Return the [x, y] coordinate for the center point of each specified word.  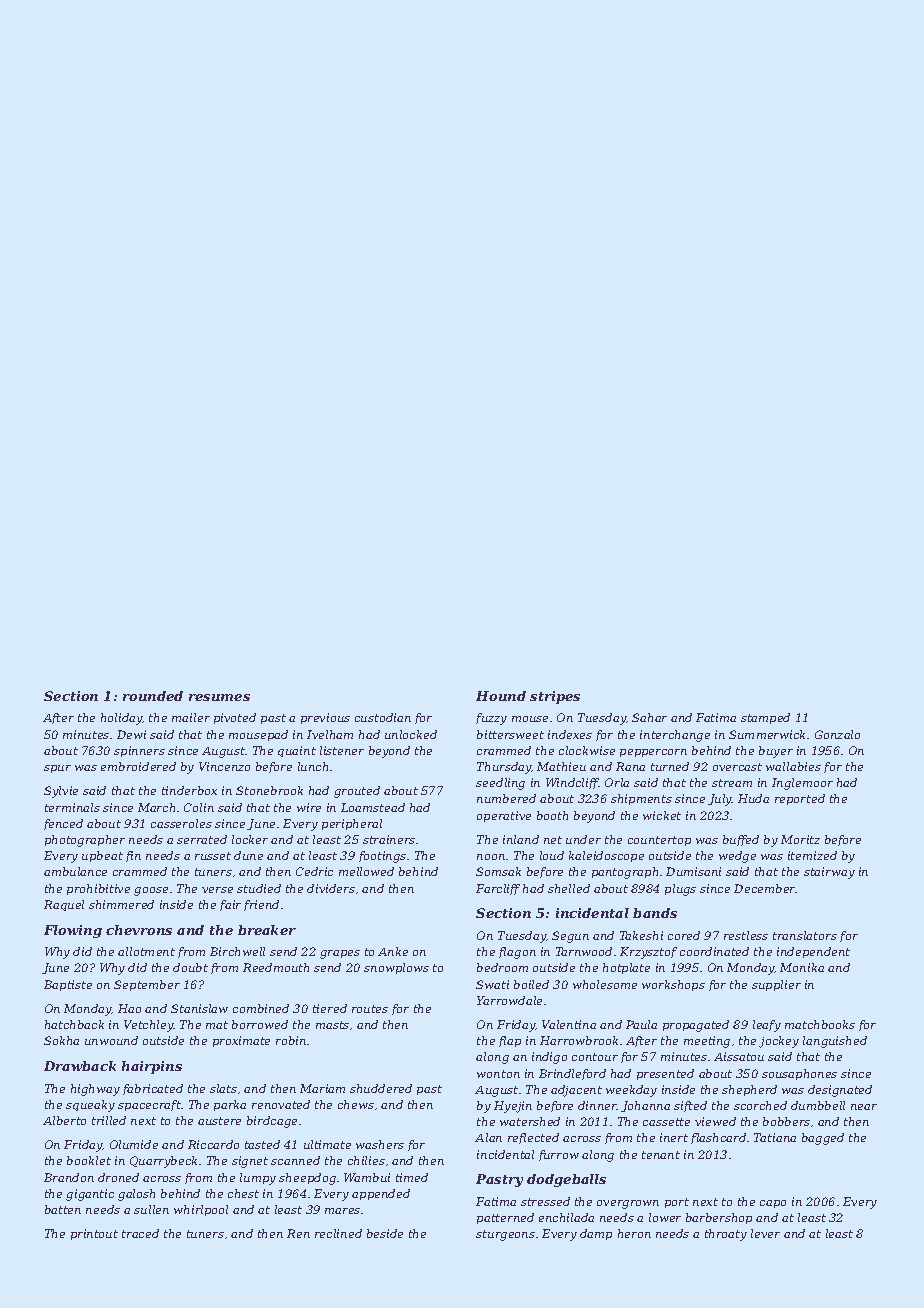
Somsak [498, 871]
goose [151, 891]
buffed [741, 840]
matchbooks [820, 1024]
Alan [488, 1137]
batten [63, 1209]
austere [219, 1121]
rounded [153, 696]
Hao [129, 1008]
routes [370, 1009]
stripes [555, 697]
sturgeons [505, 1235]
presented [665, 1074]
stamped [765, 718]
